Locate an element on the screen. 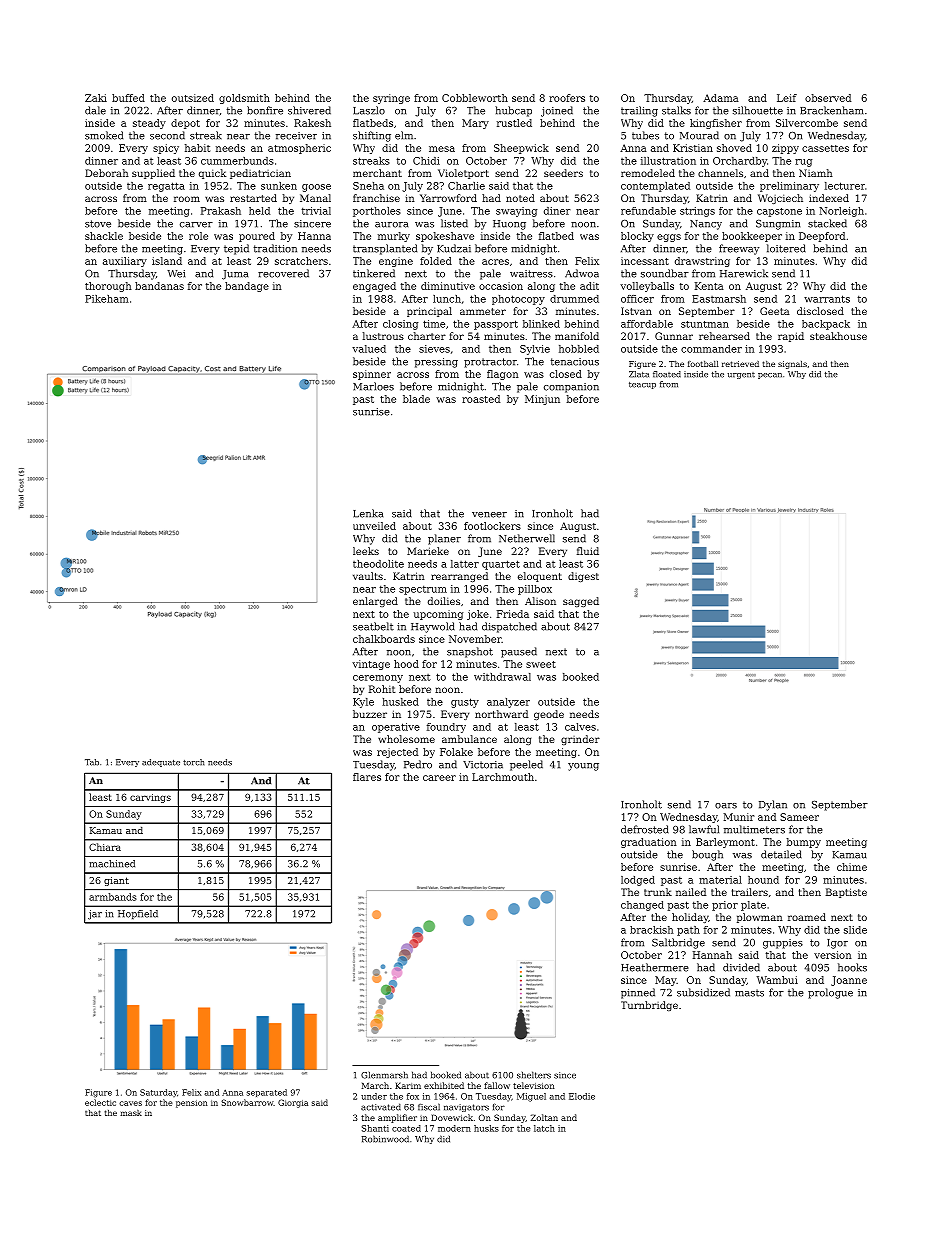 The image size is (952, 1233). Mary is located at coordinates (475, 124).
